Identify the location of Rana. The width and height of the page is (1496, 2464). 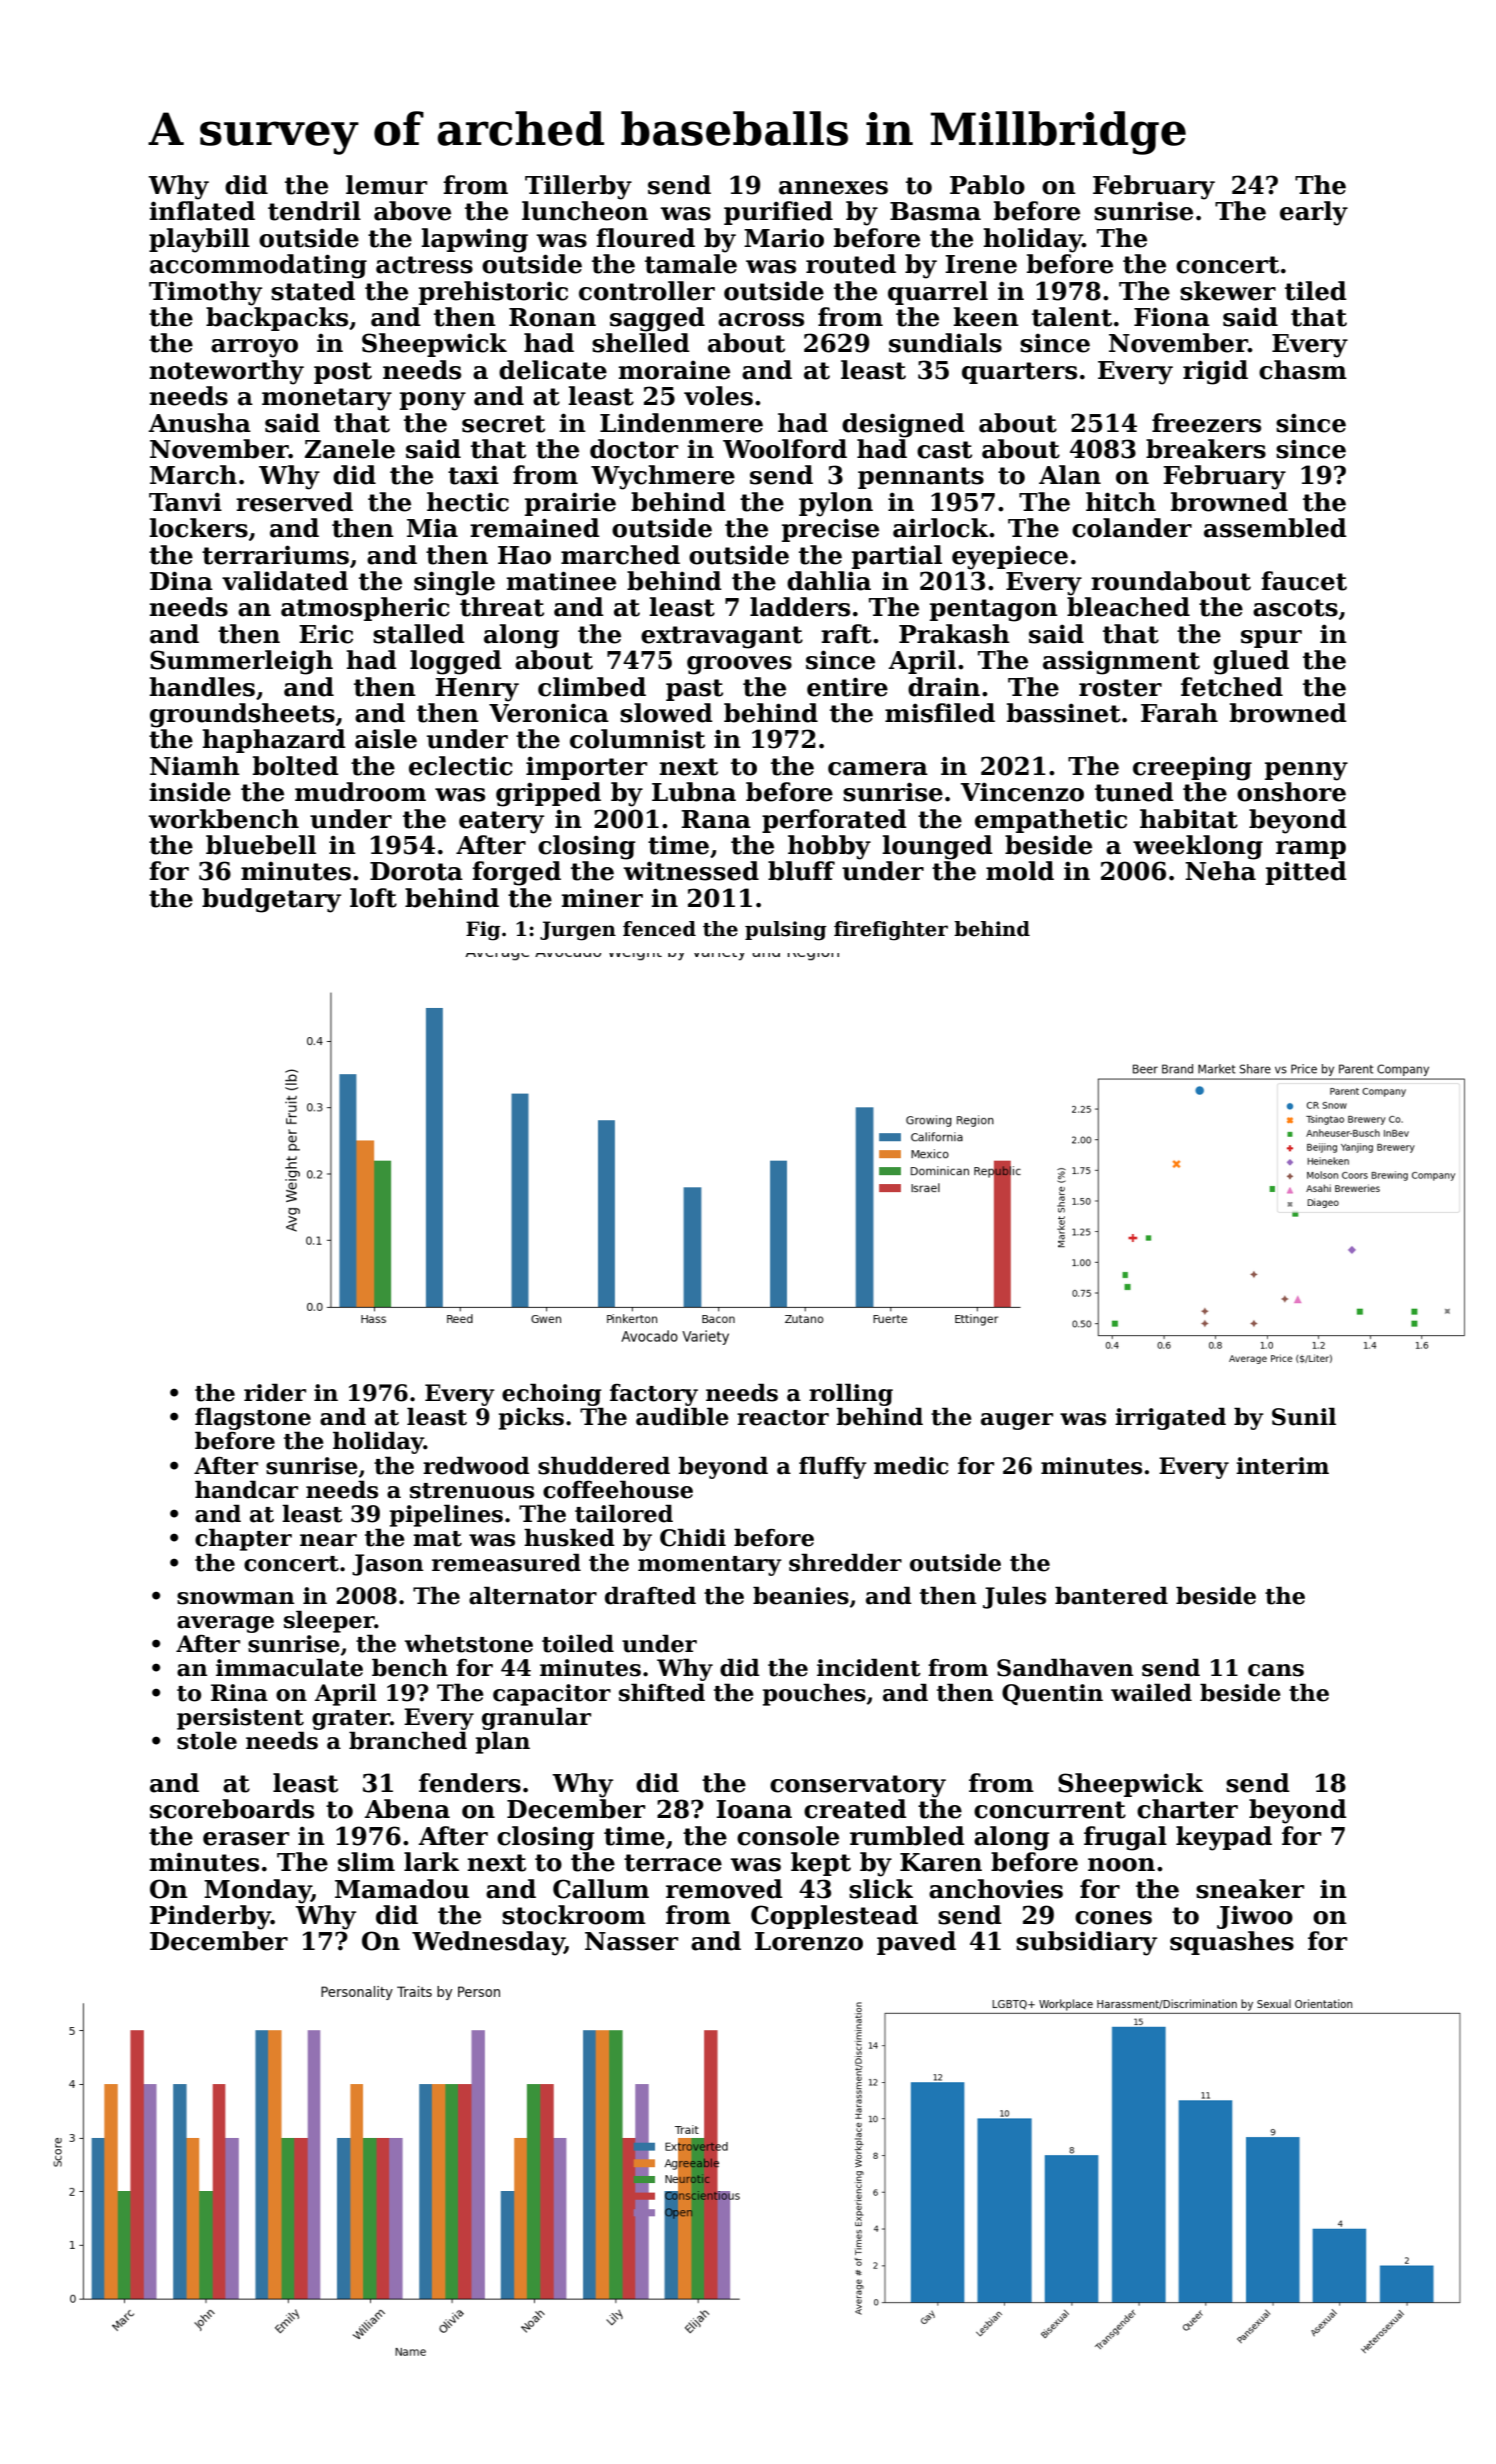
(716, 819).
